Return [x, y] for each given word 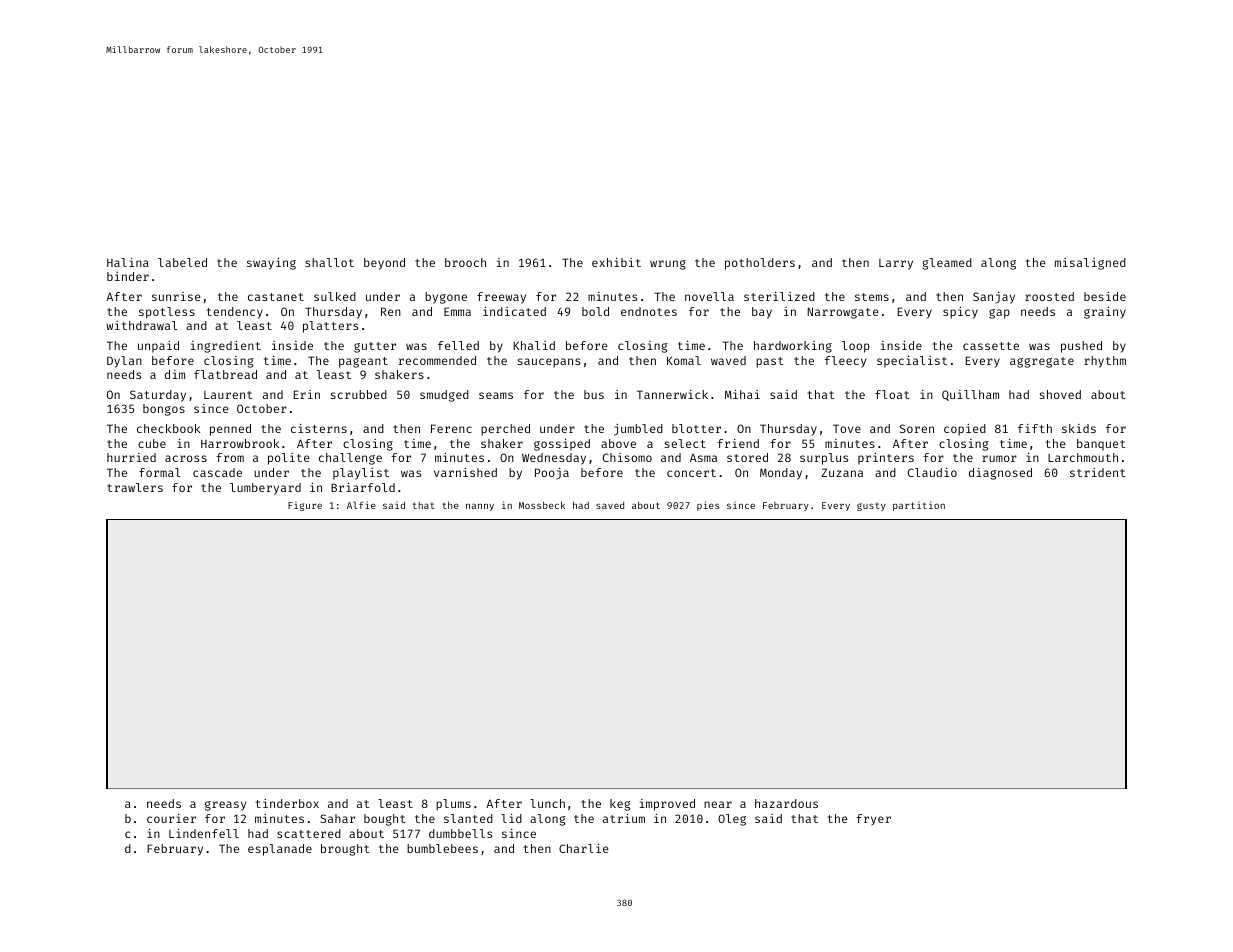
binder [128, 276]
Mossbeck [542, 505]
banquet [1101, 445]
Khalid [534, 345]
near [718, 804]
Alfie [361, 505]
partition [919, 506]
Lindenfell [204, 833]
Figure [305, 506]
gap [999, 314]
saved [610, 505]
